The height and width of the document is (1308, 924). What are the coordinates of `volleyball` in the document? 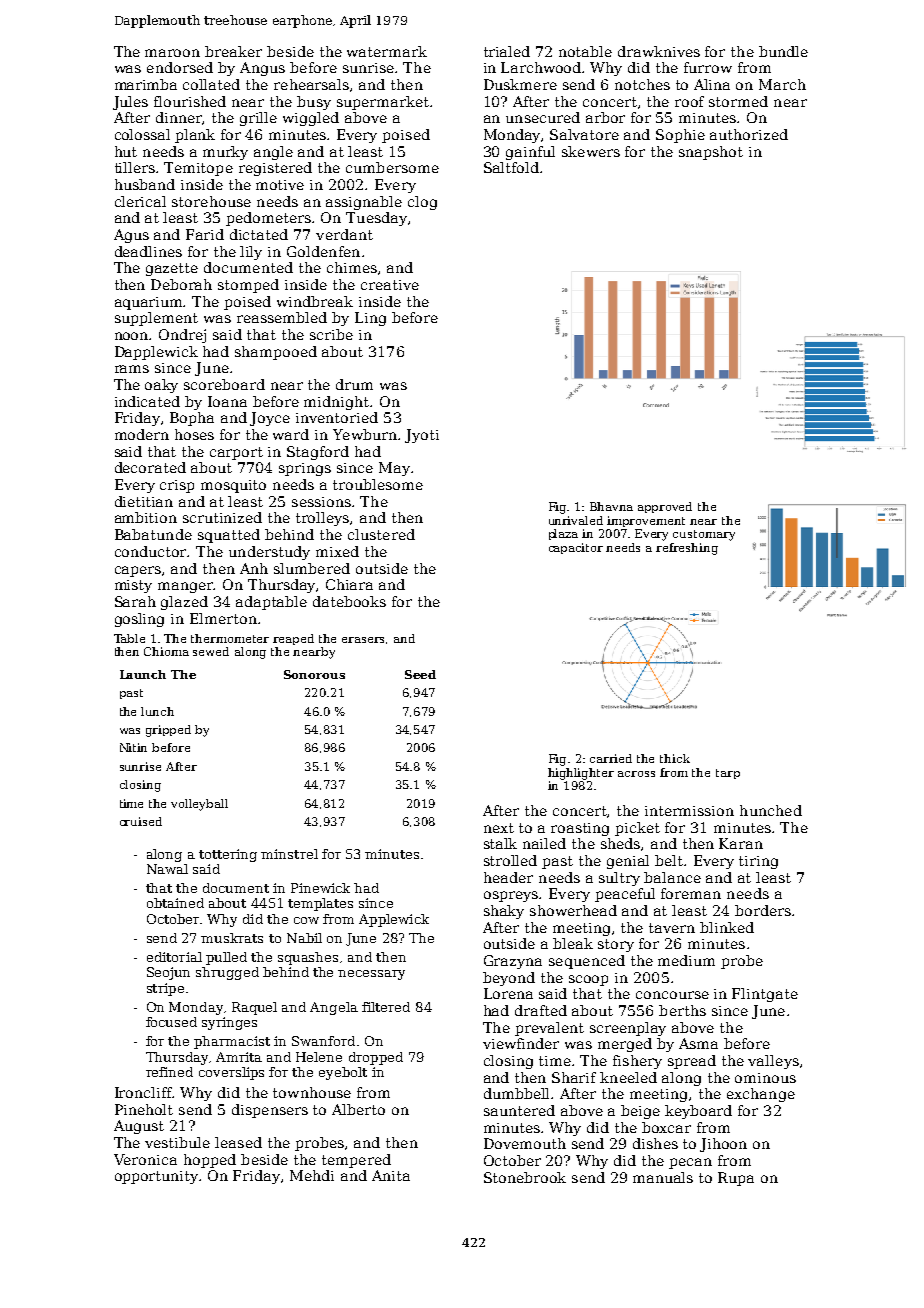 It's located at (199, 805).
